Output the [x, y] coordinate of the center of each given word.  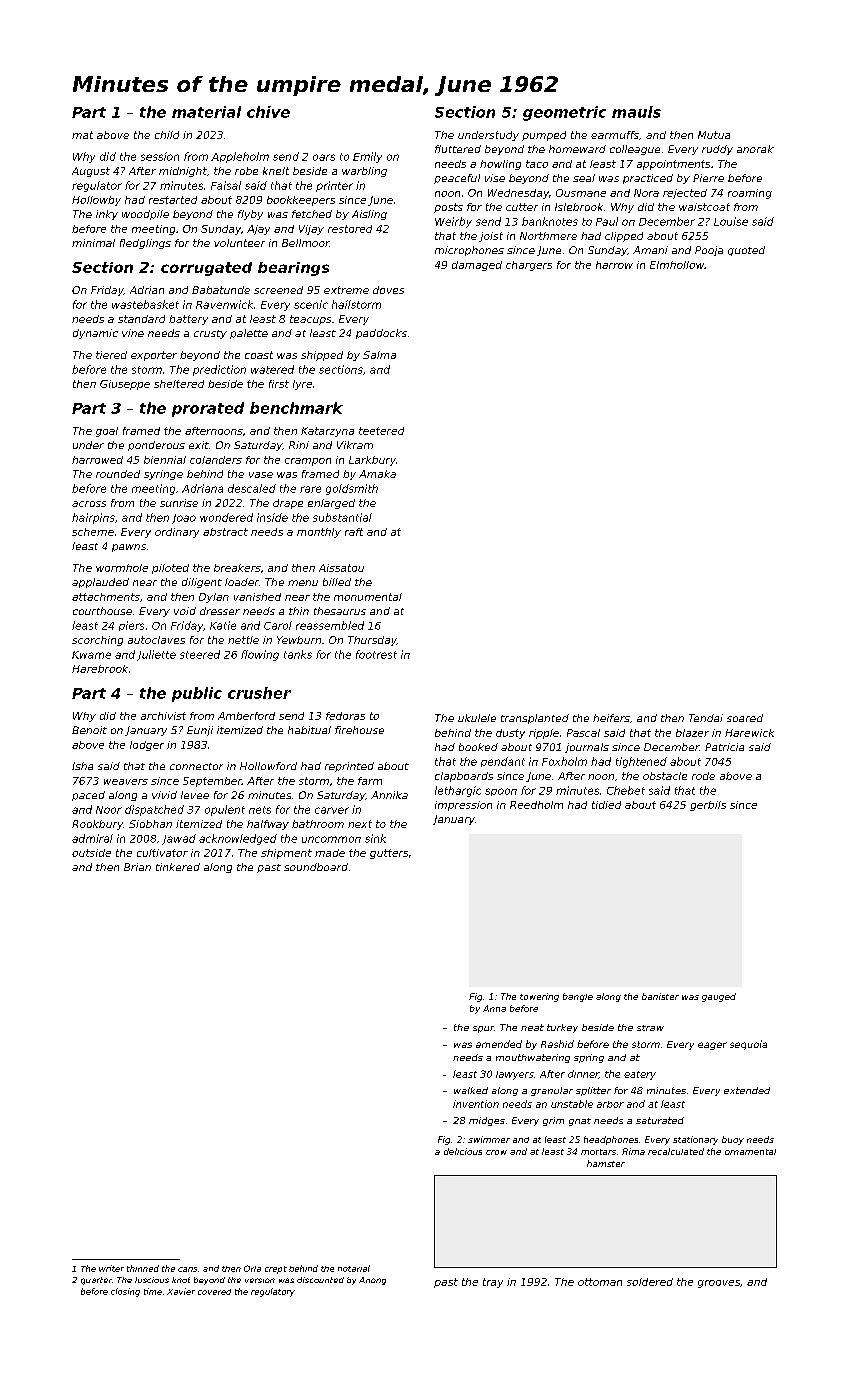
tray [493, 1283]
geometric [564, 113]
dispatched [154, 810]
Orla [252, 1268]
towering [539, 997]
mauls [636, 112]
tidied [606, 805]
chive [268, 112]
